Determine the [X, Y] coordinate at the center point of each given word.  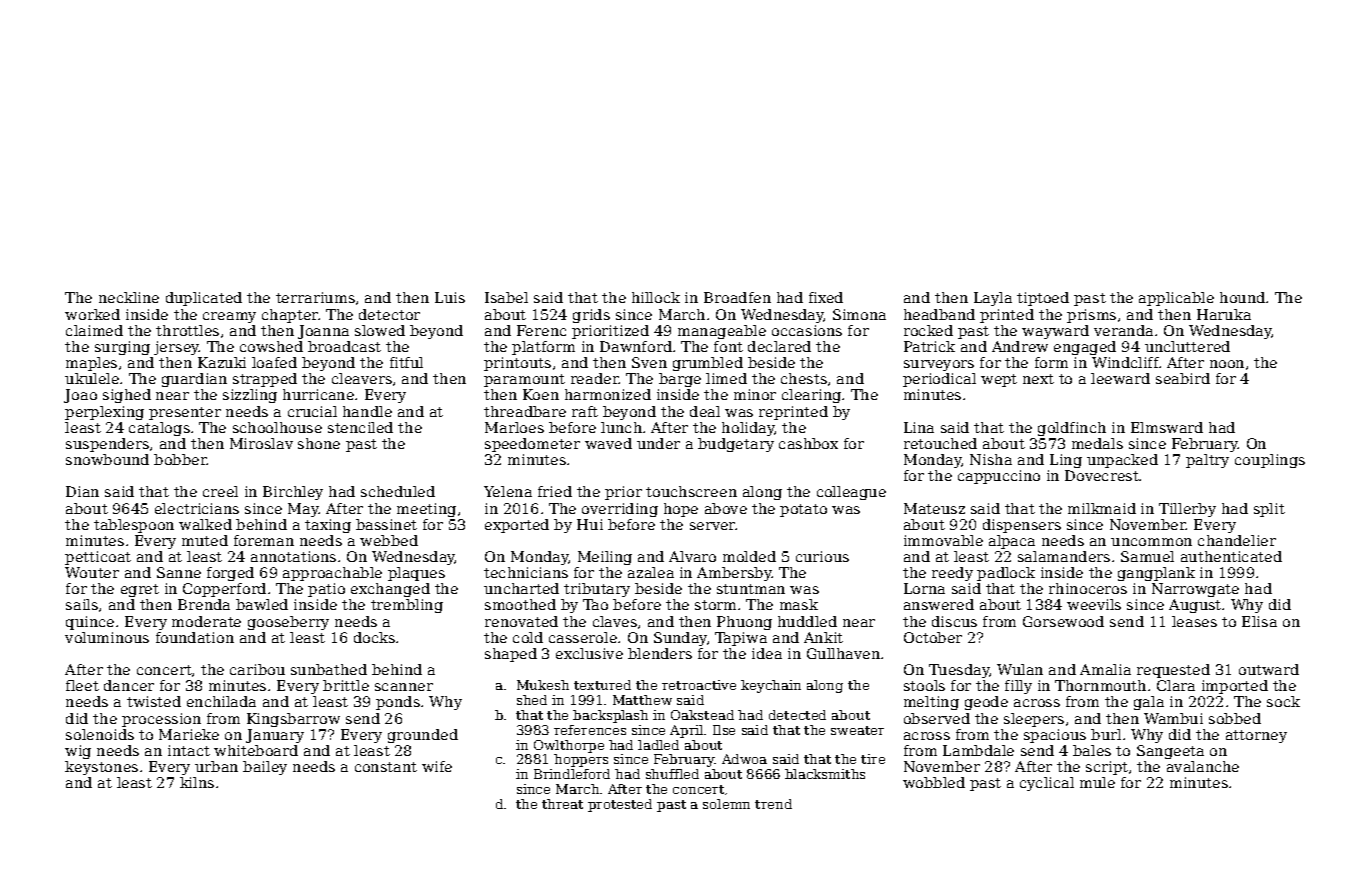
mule [1097, 782]
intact [189, 750]
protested [620, 805]
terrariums [315, 297]
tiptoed [1043, 299]
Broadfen [737, 297]
